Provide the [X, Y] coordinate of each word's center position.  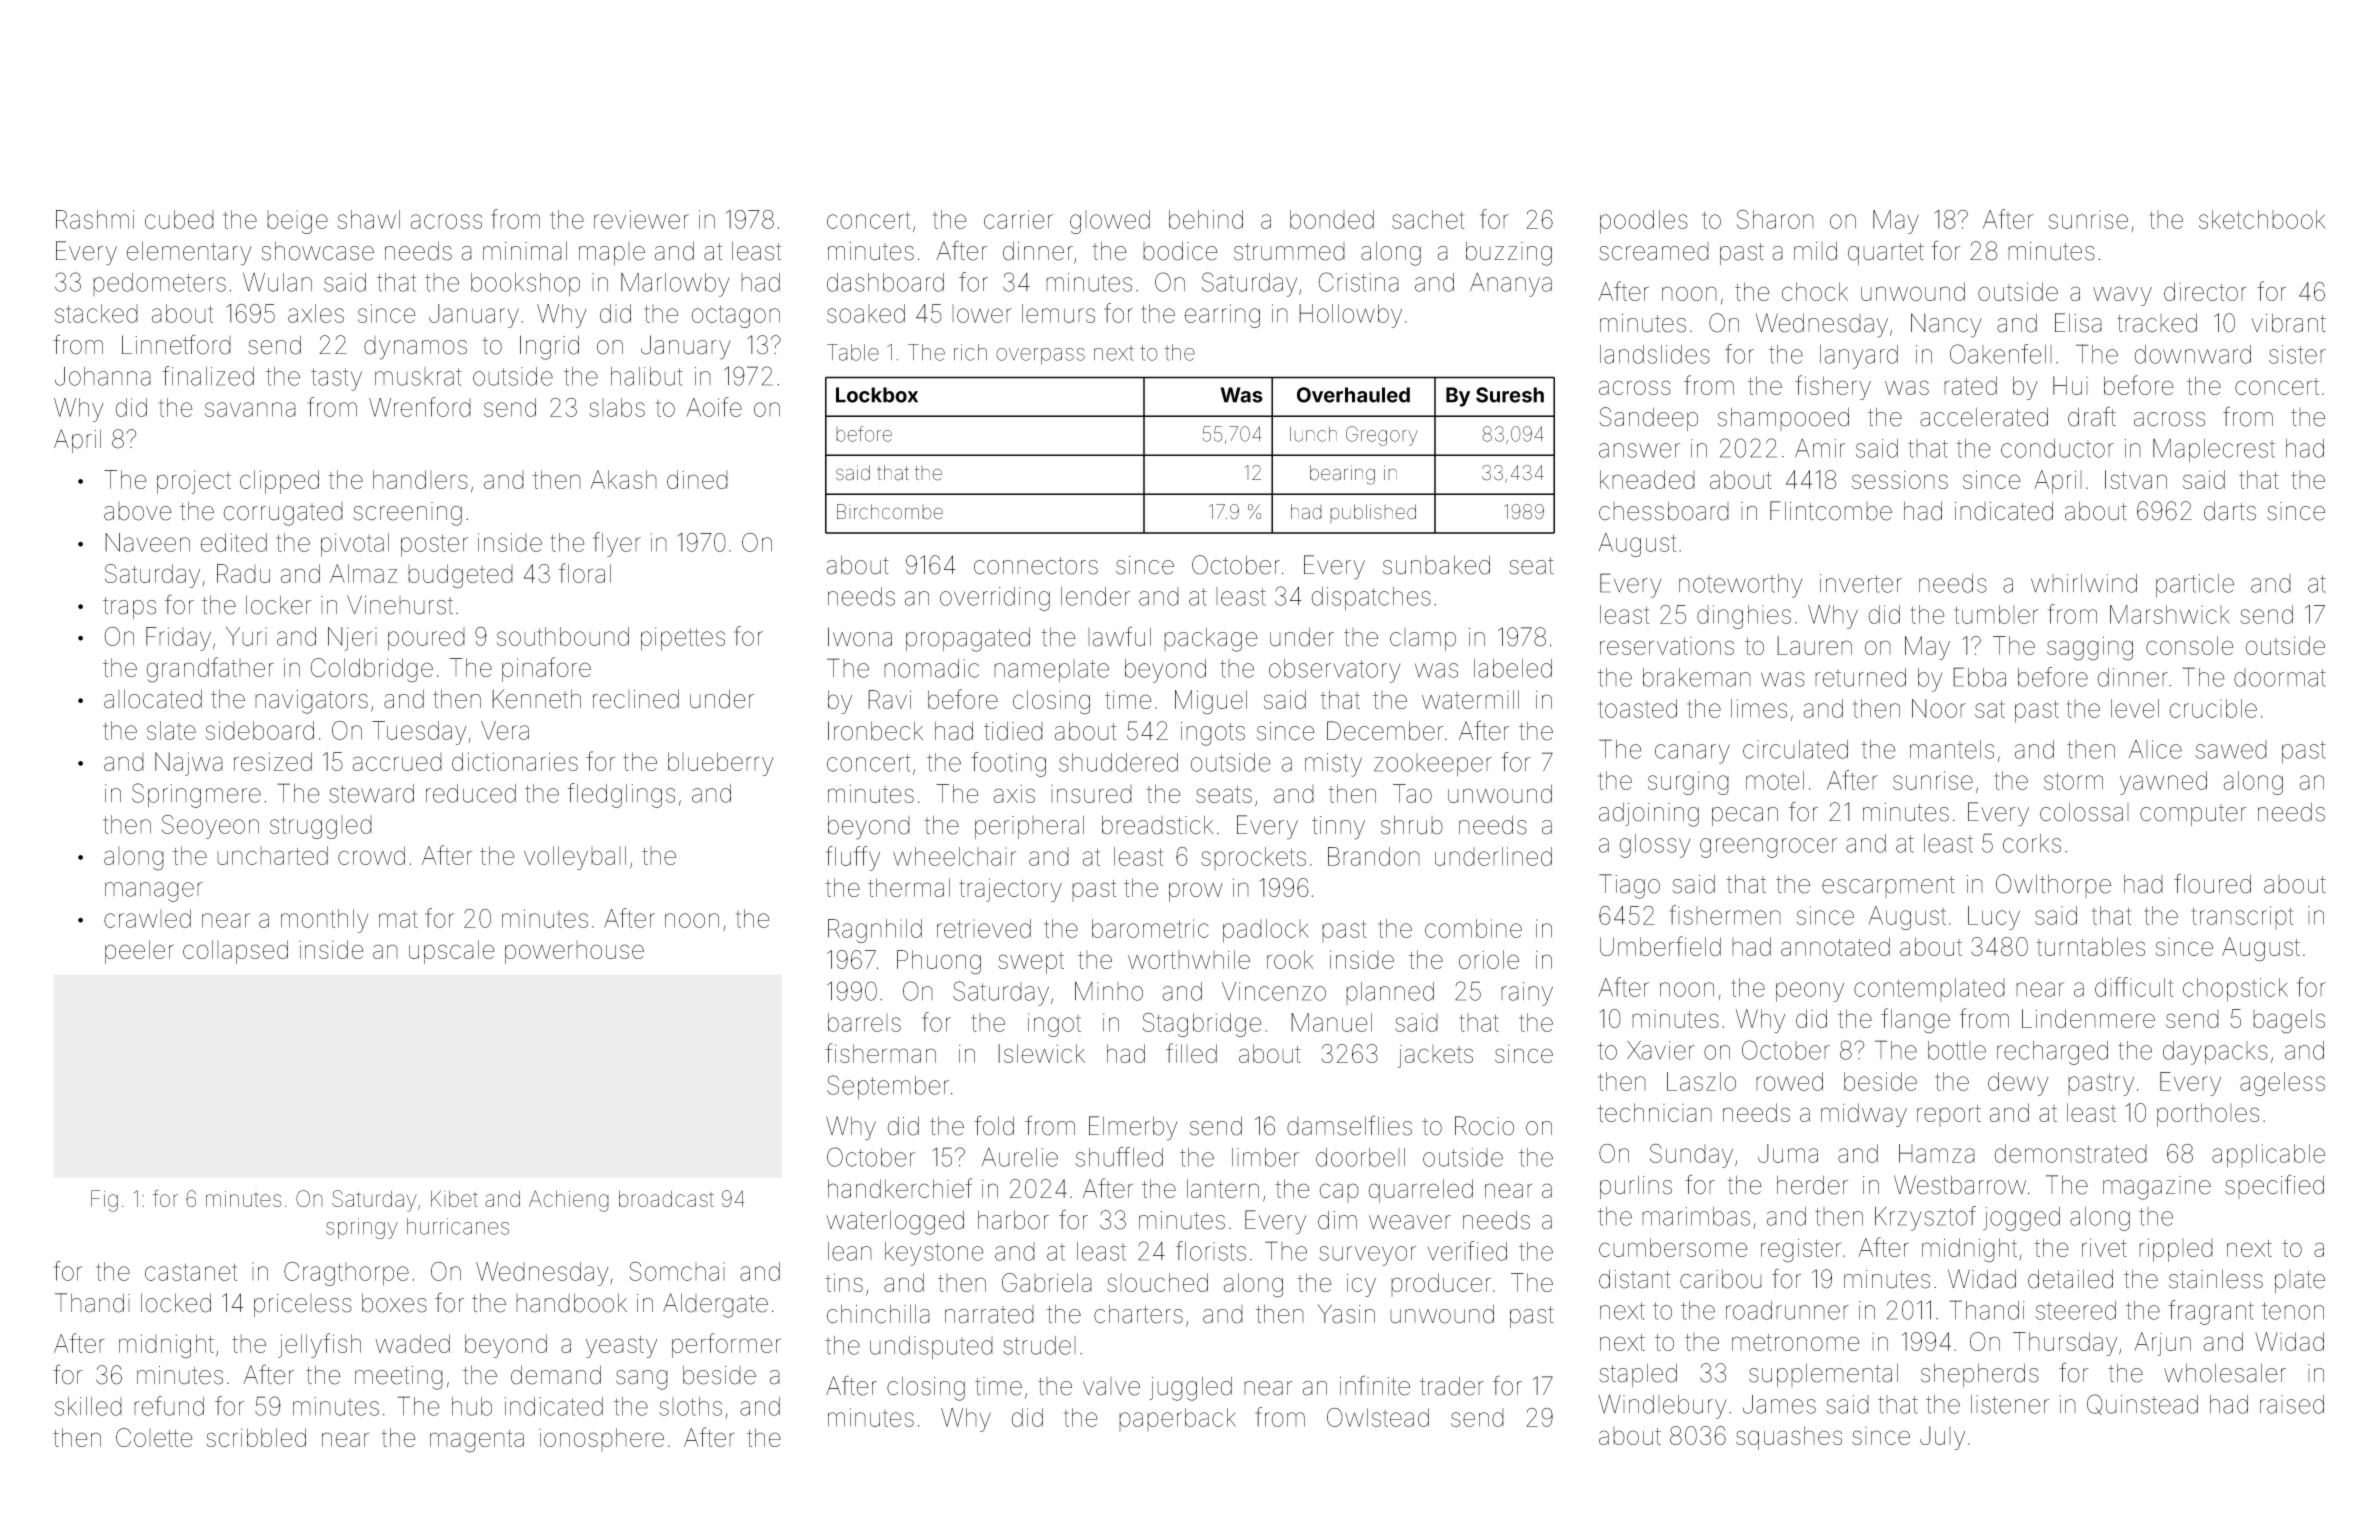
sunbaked [1436, 565]
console [2189, 645]
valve [1111, 1386]
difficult [2134, 987]
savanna [250, 409]
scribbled [256, 1437]
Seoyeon [210, 826]
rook [1290, 959]
